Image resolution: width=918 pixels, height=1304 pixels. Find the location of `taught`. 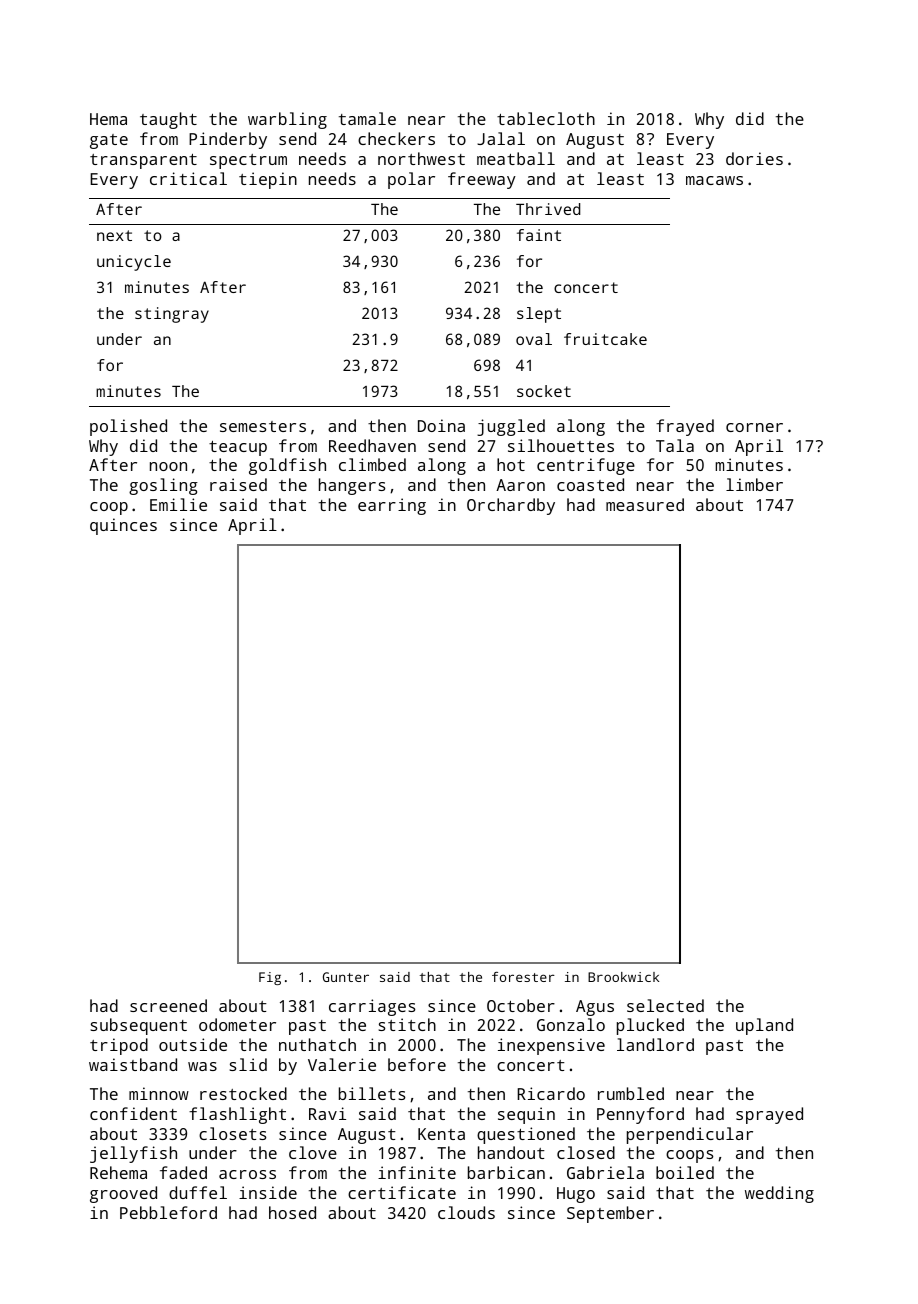

taught is located at coordinates (168, 120).
